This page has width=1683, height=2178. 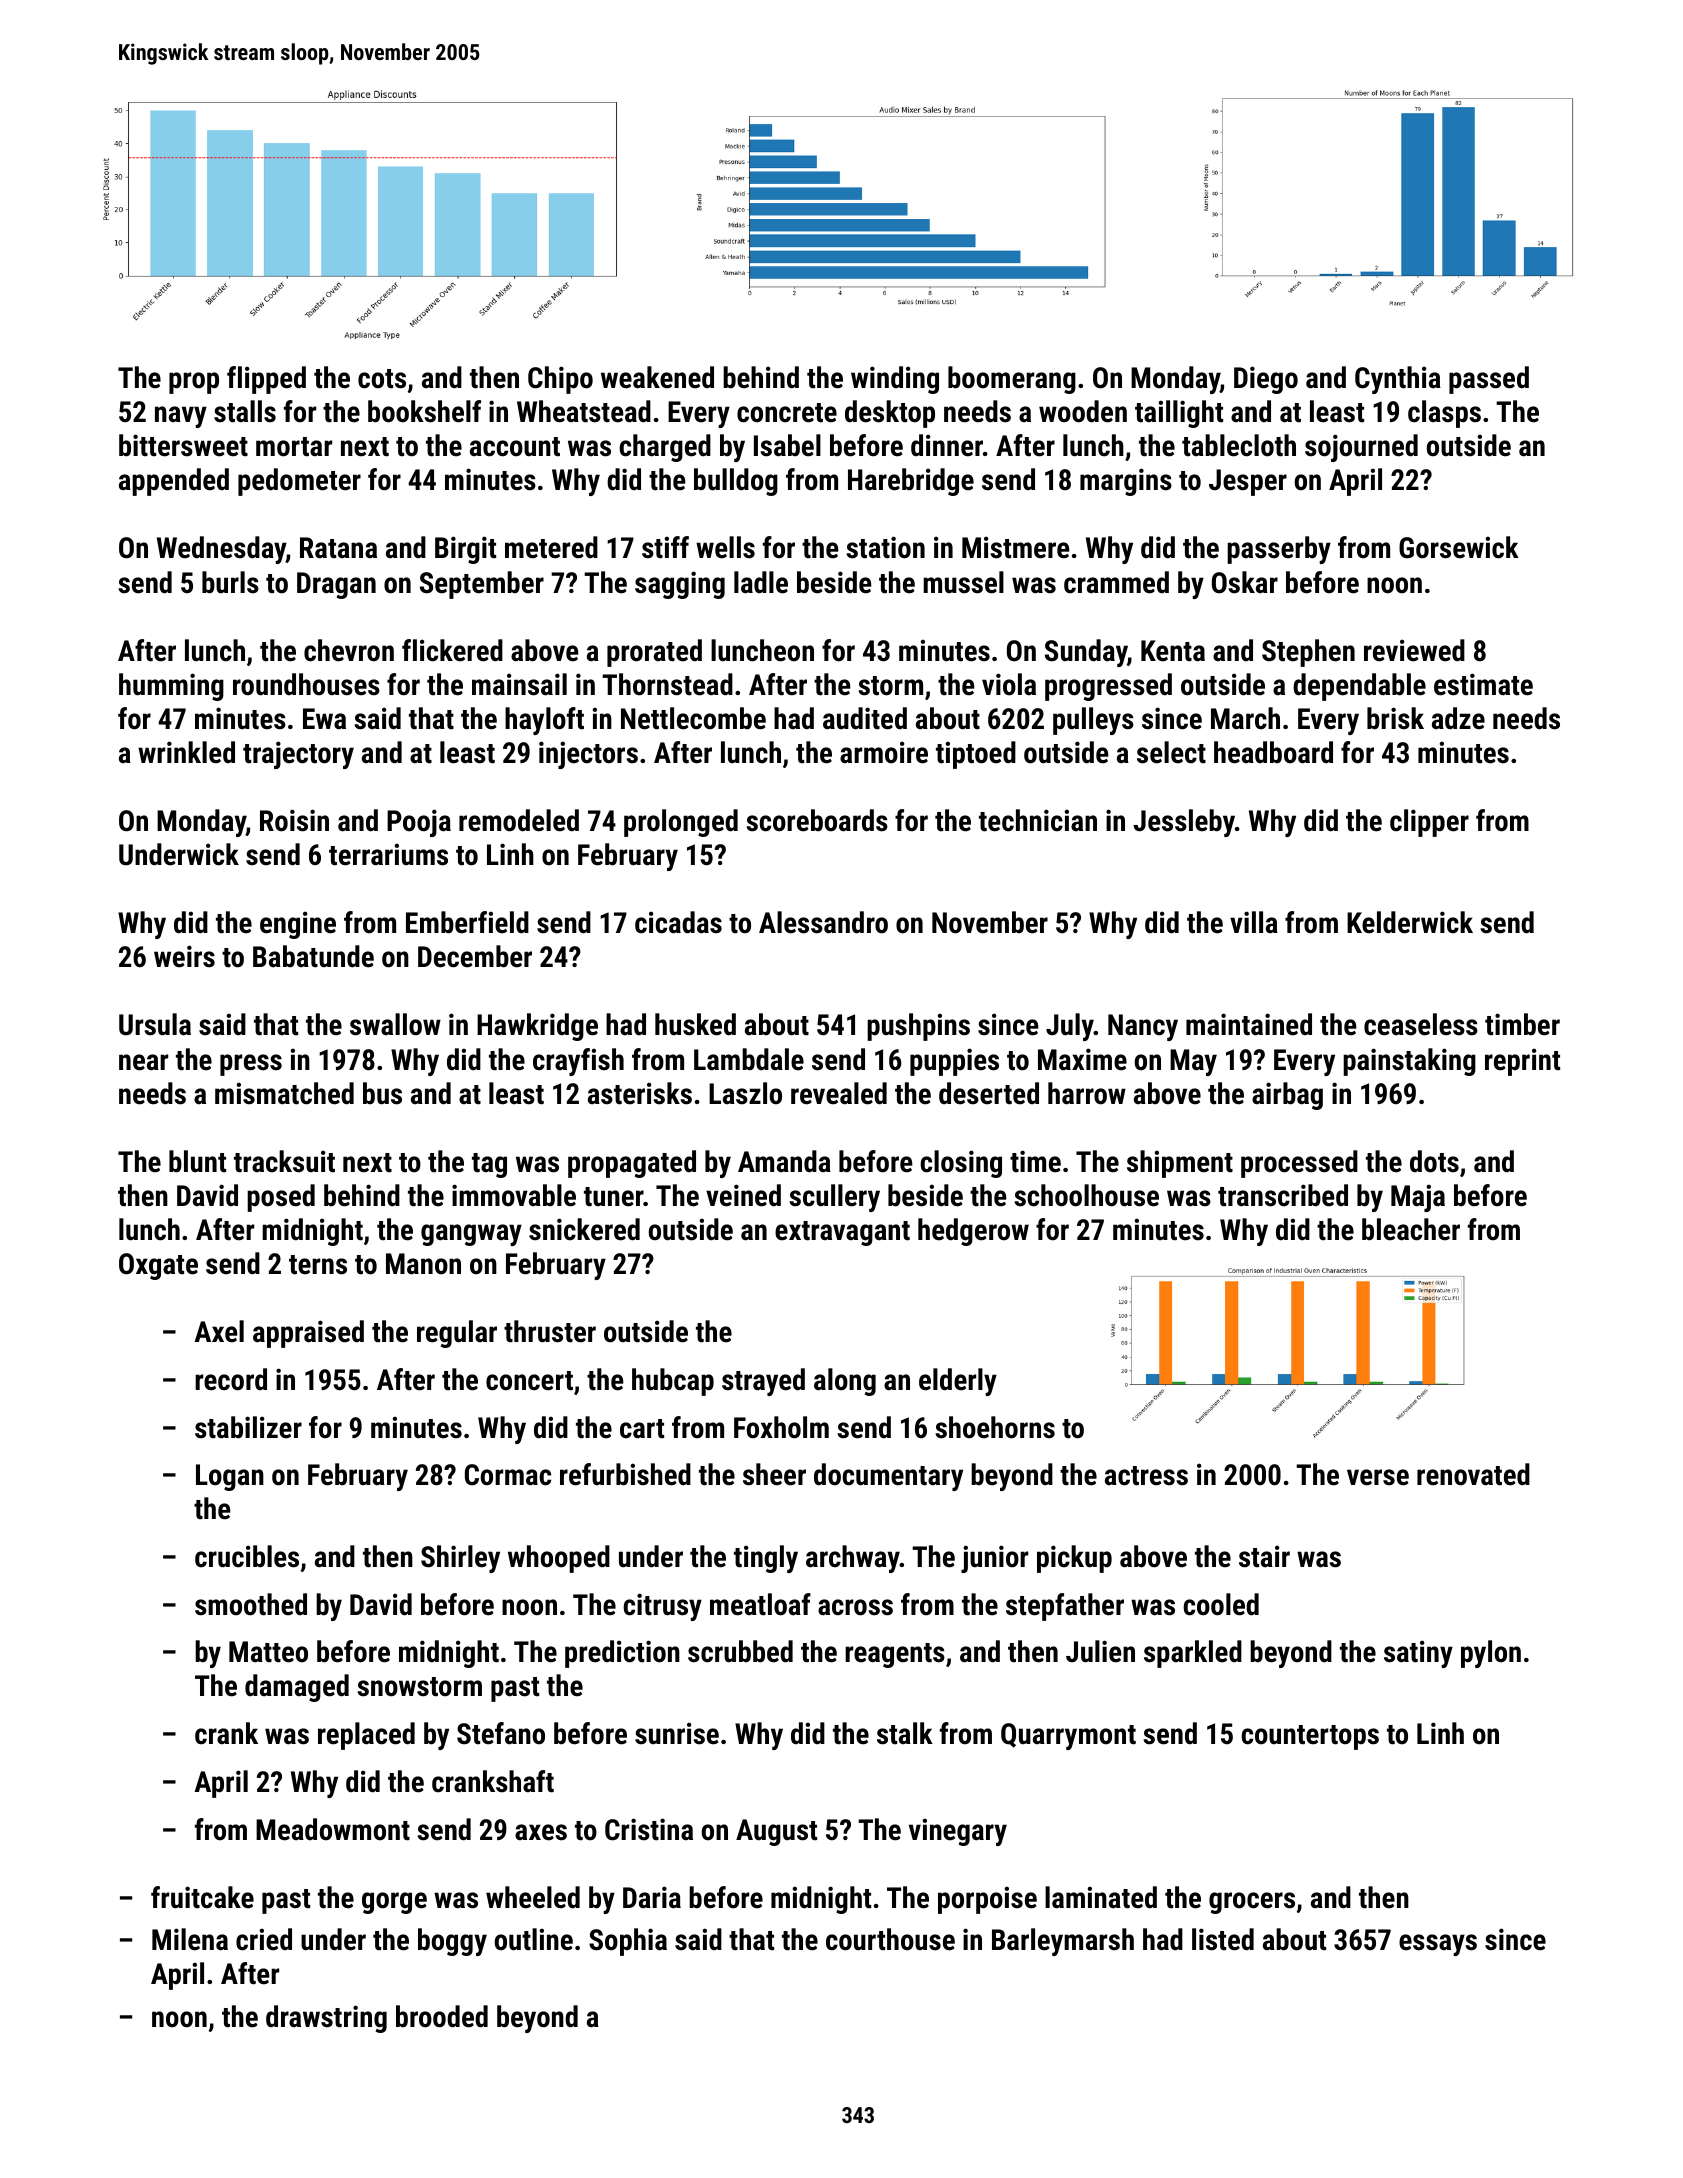 I want to click on Logan, so click(x=230, y=1477).
